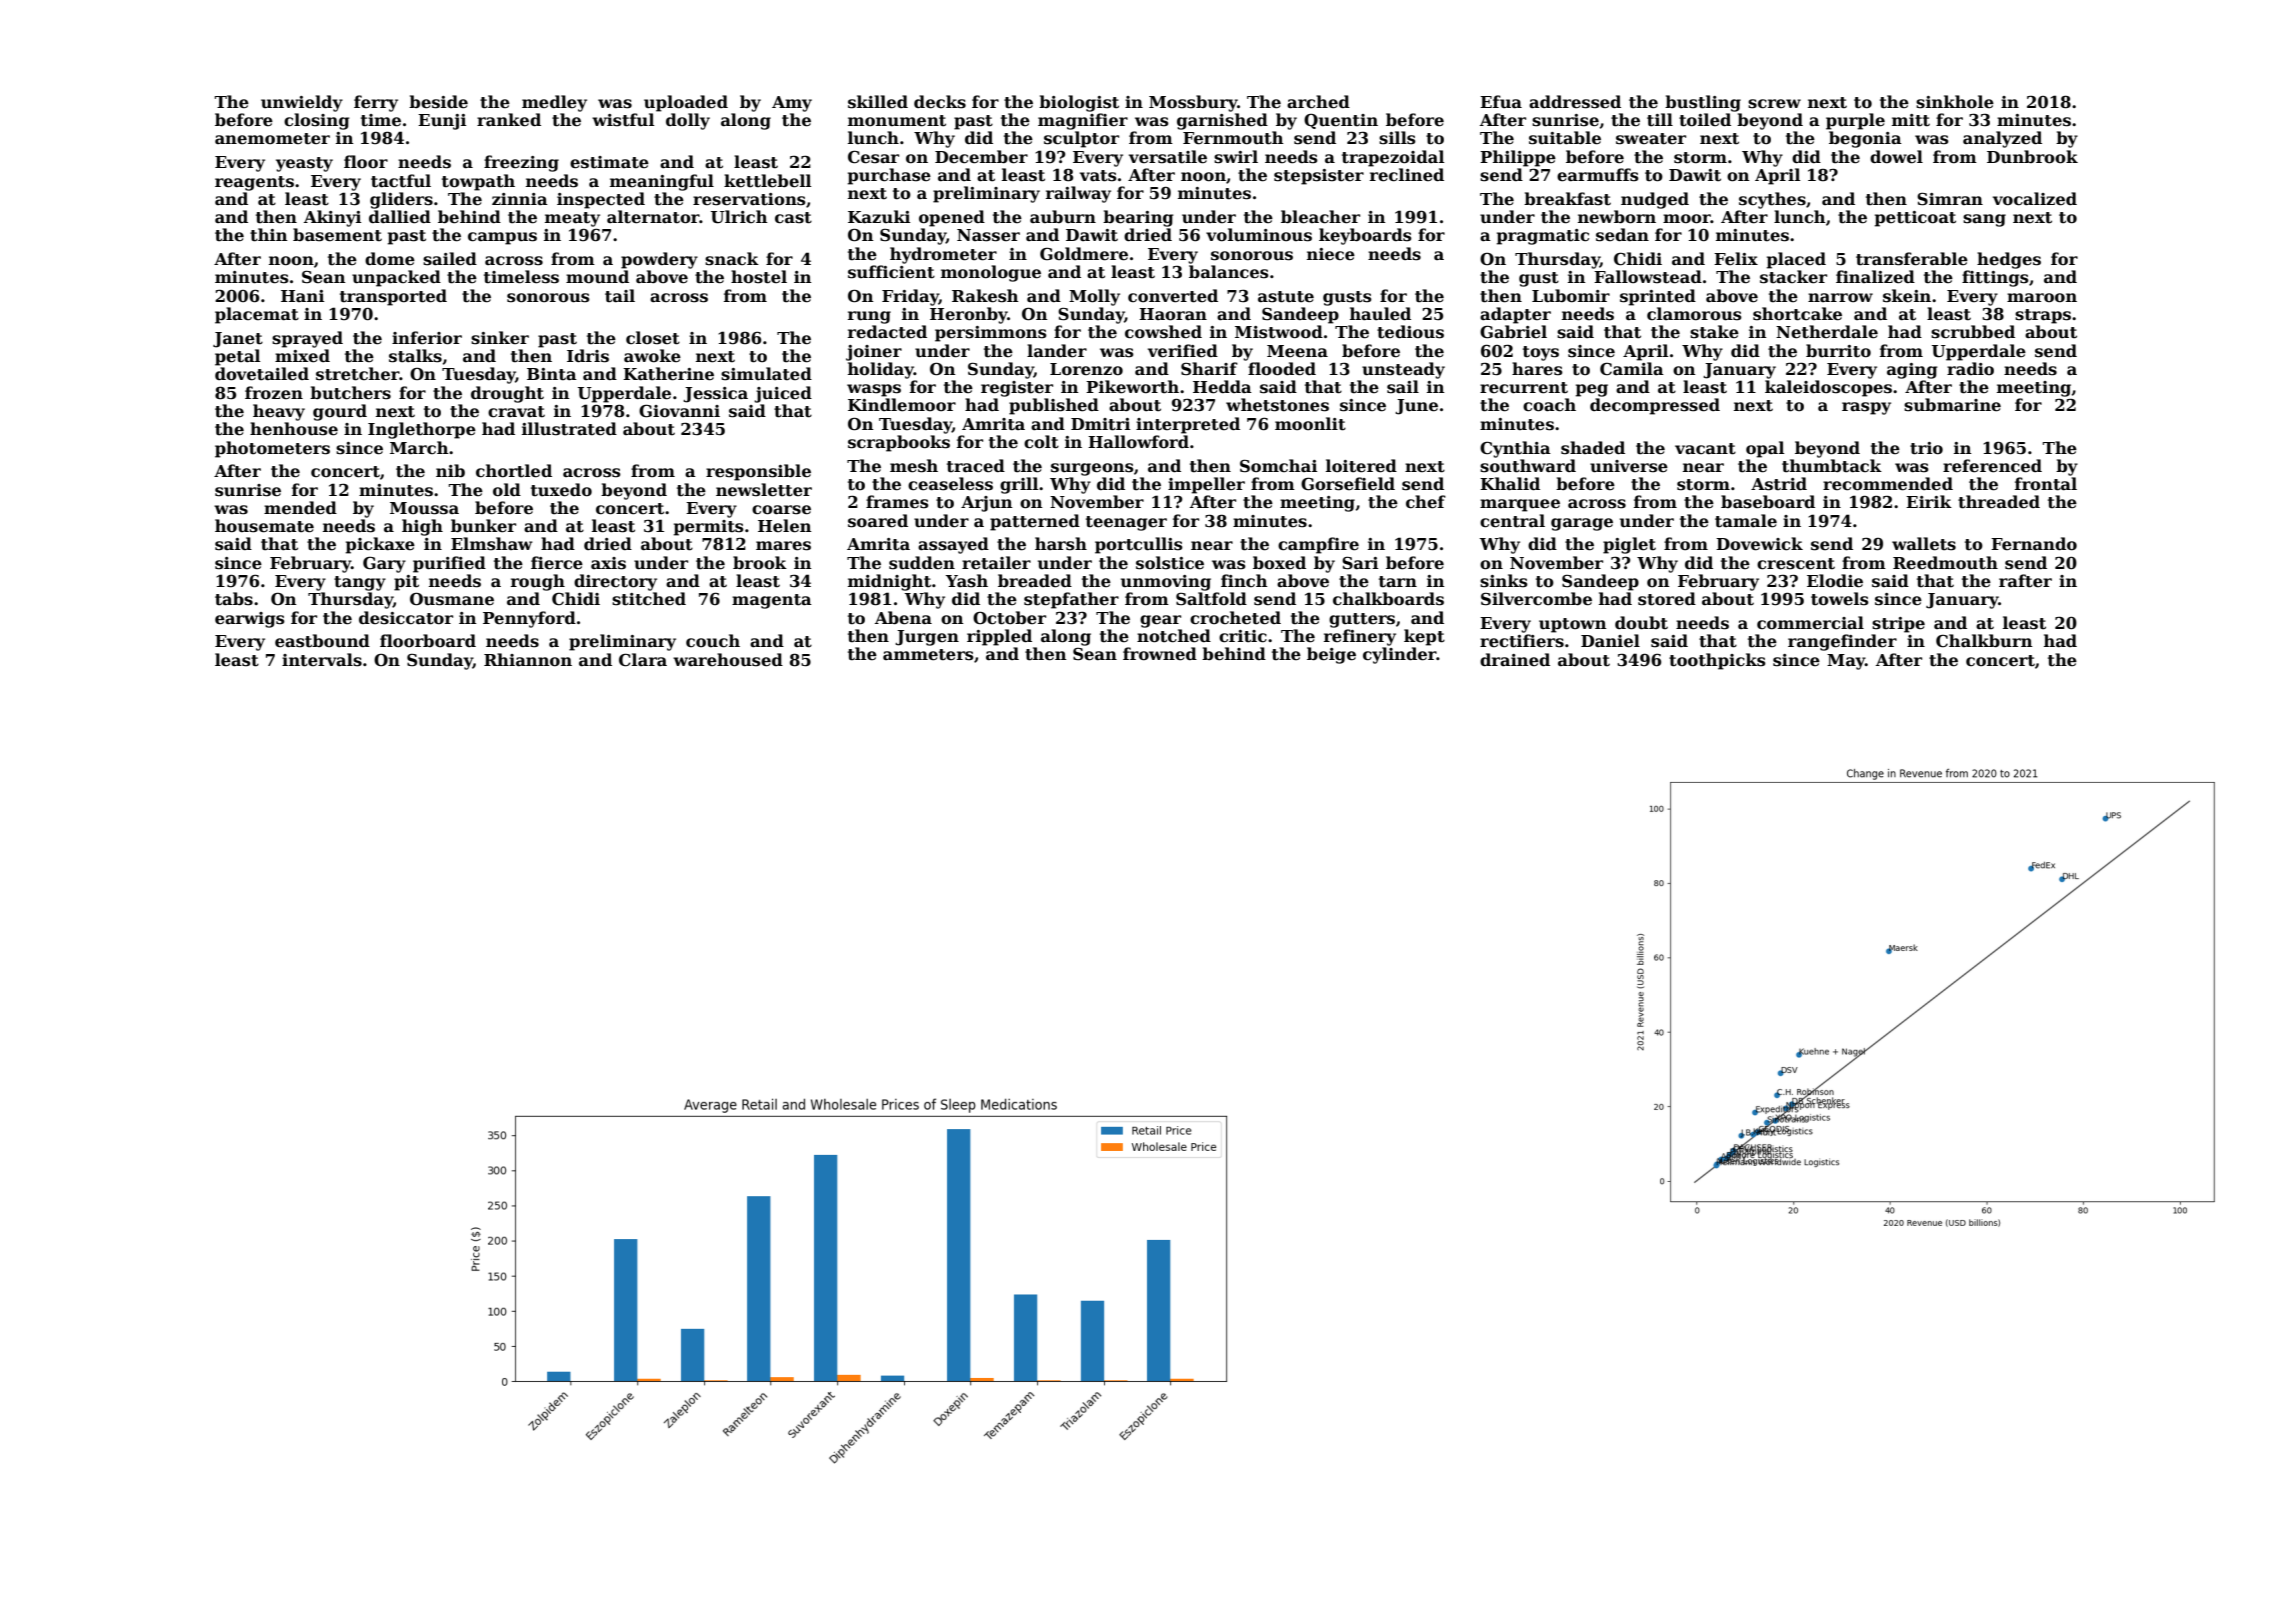 This screenshot has height=1620, width=2292. I want to click on frowned, so click(1160, 654).
